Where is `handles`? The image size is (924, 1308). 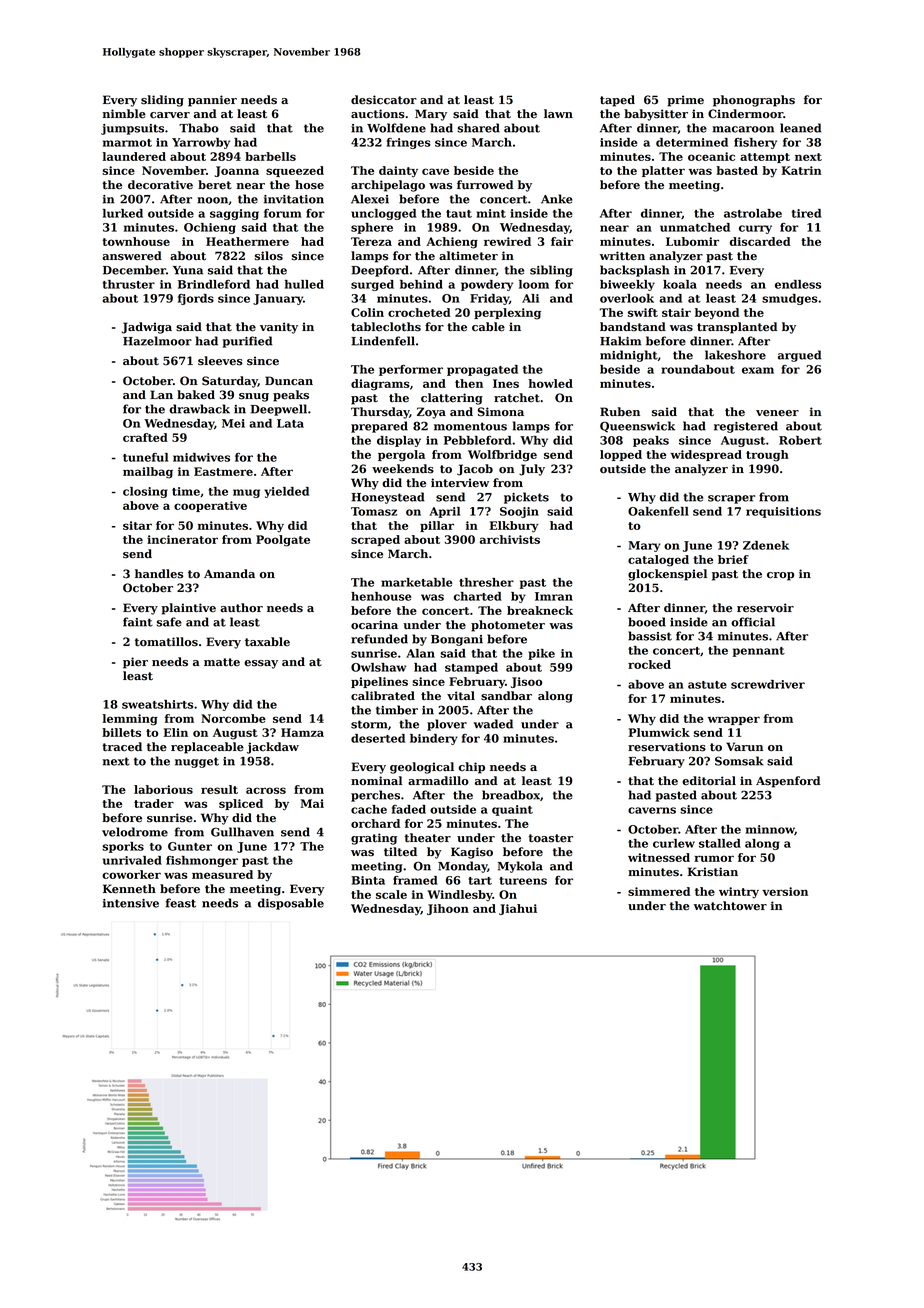 handles is located at coordinates (159, 574).
